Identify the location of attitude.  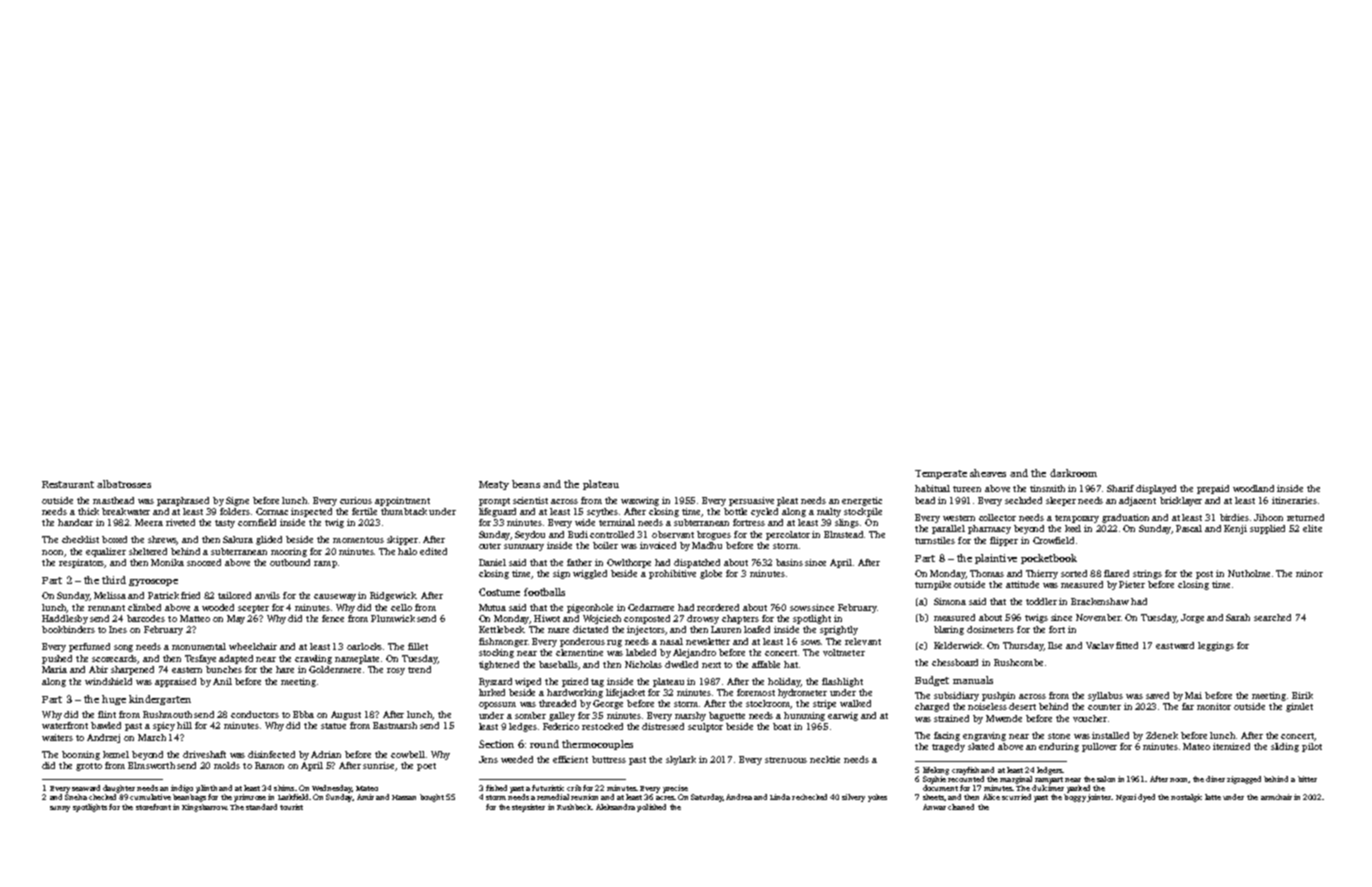
(1022, 584).
